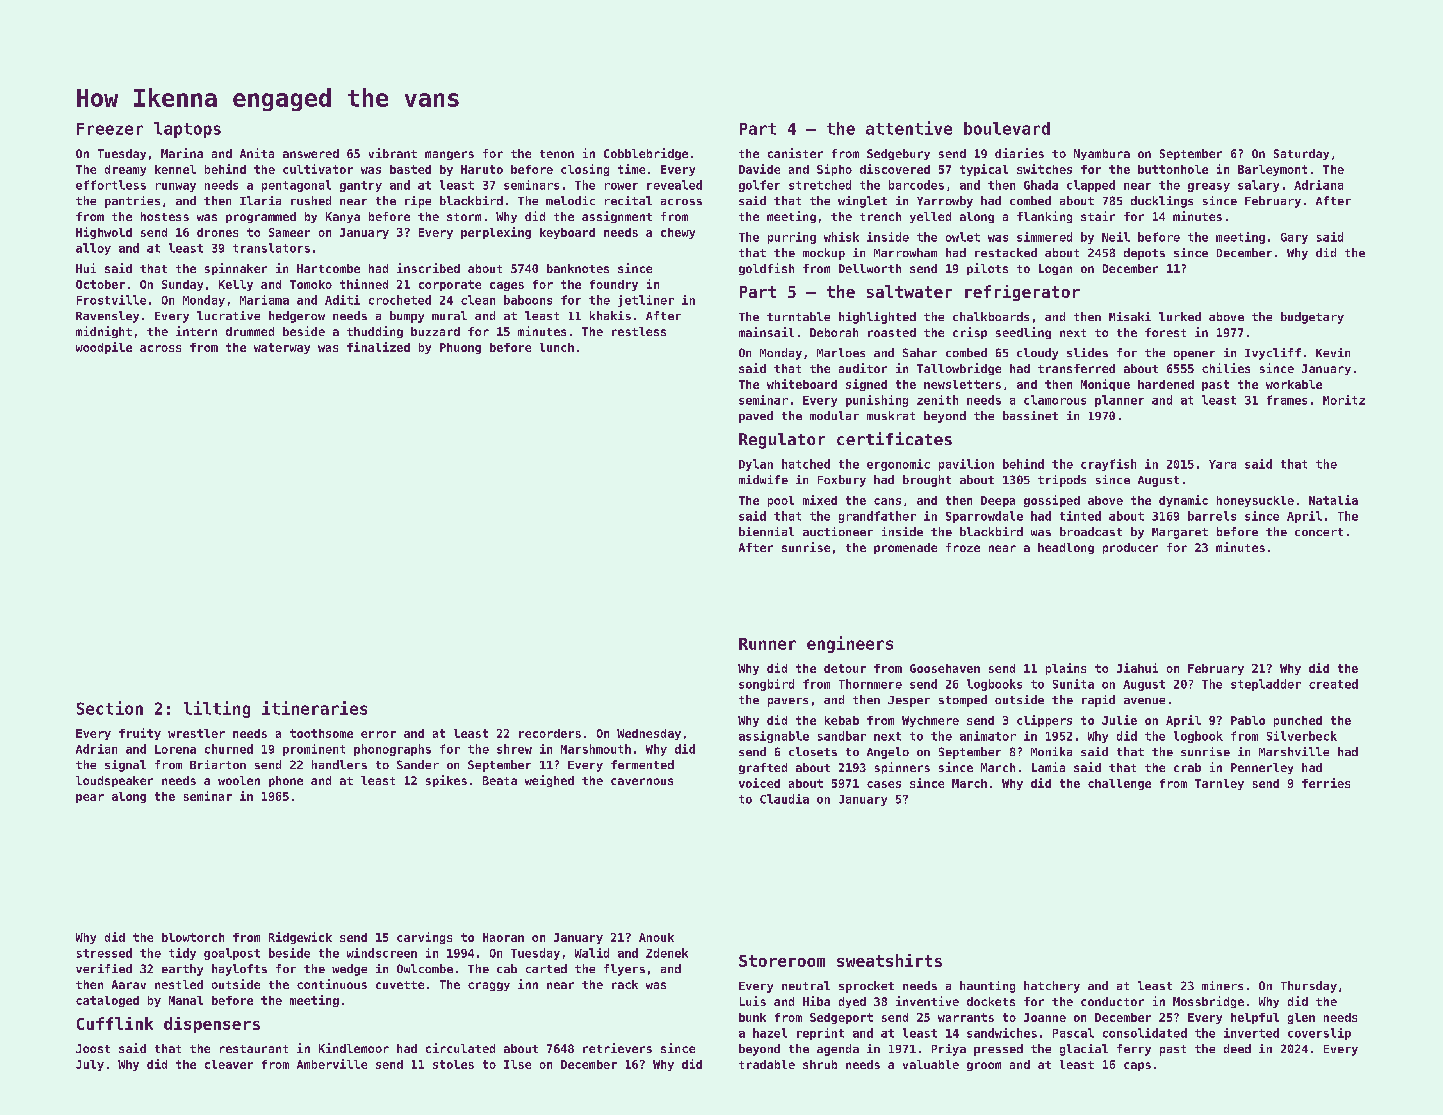 The width and height of the screenshot is (1443, 1115). I want to click on coverslip, so click(1319, 1034).
